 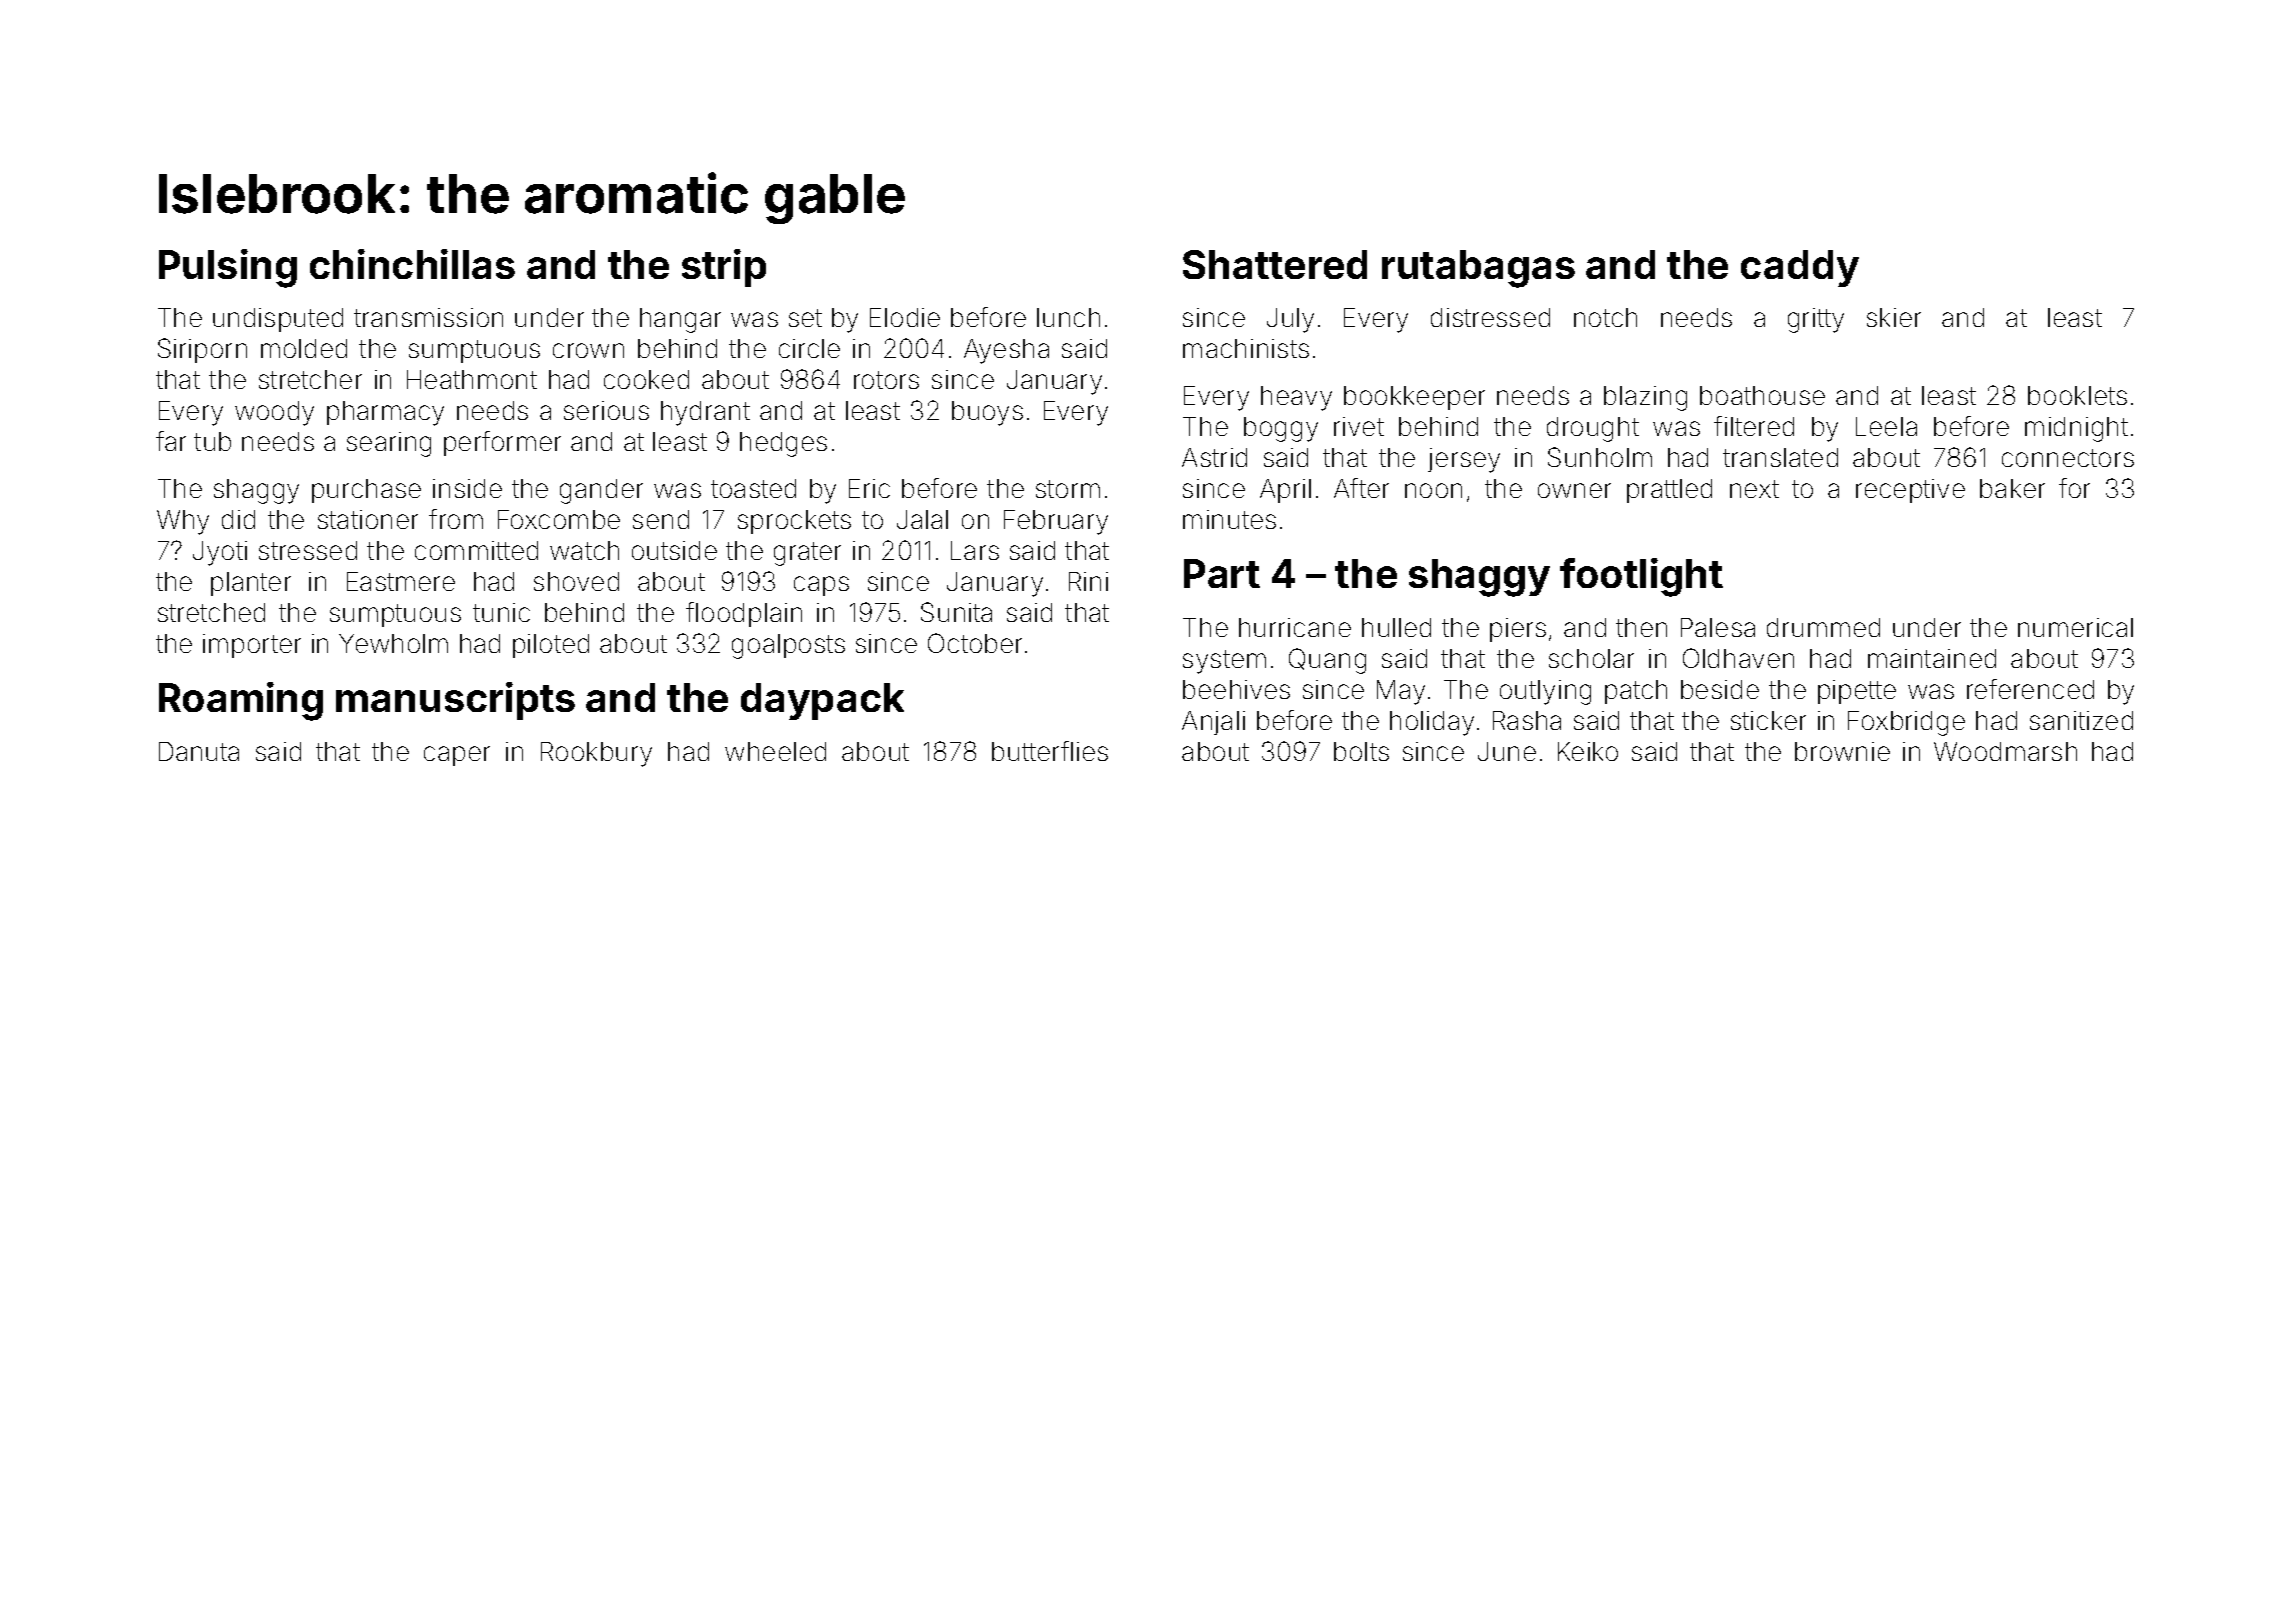 What do you see at coordinates (2012, 488) in the screenshot?
I see `baker` at bounding box center [2012, 488].
